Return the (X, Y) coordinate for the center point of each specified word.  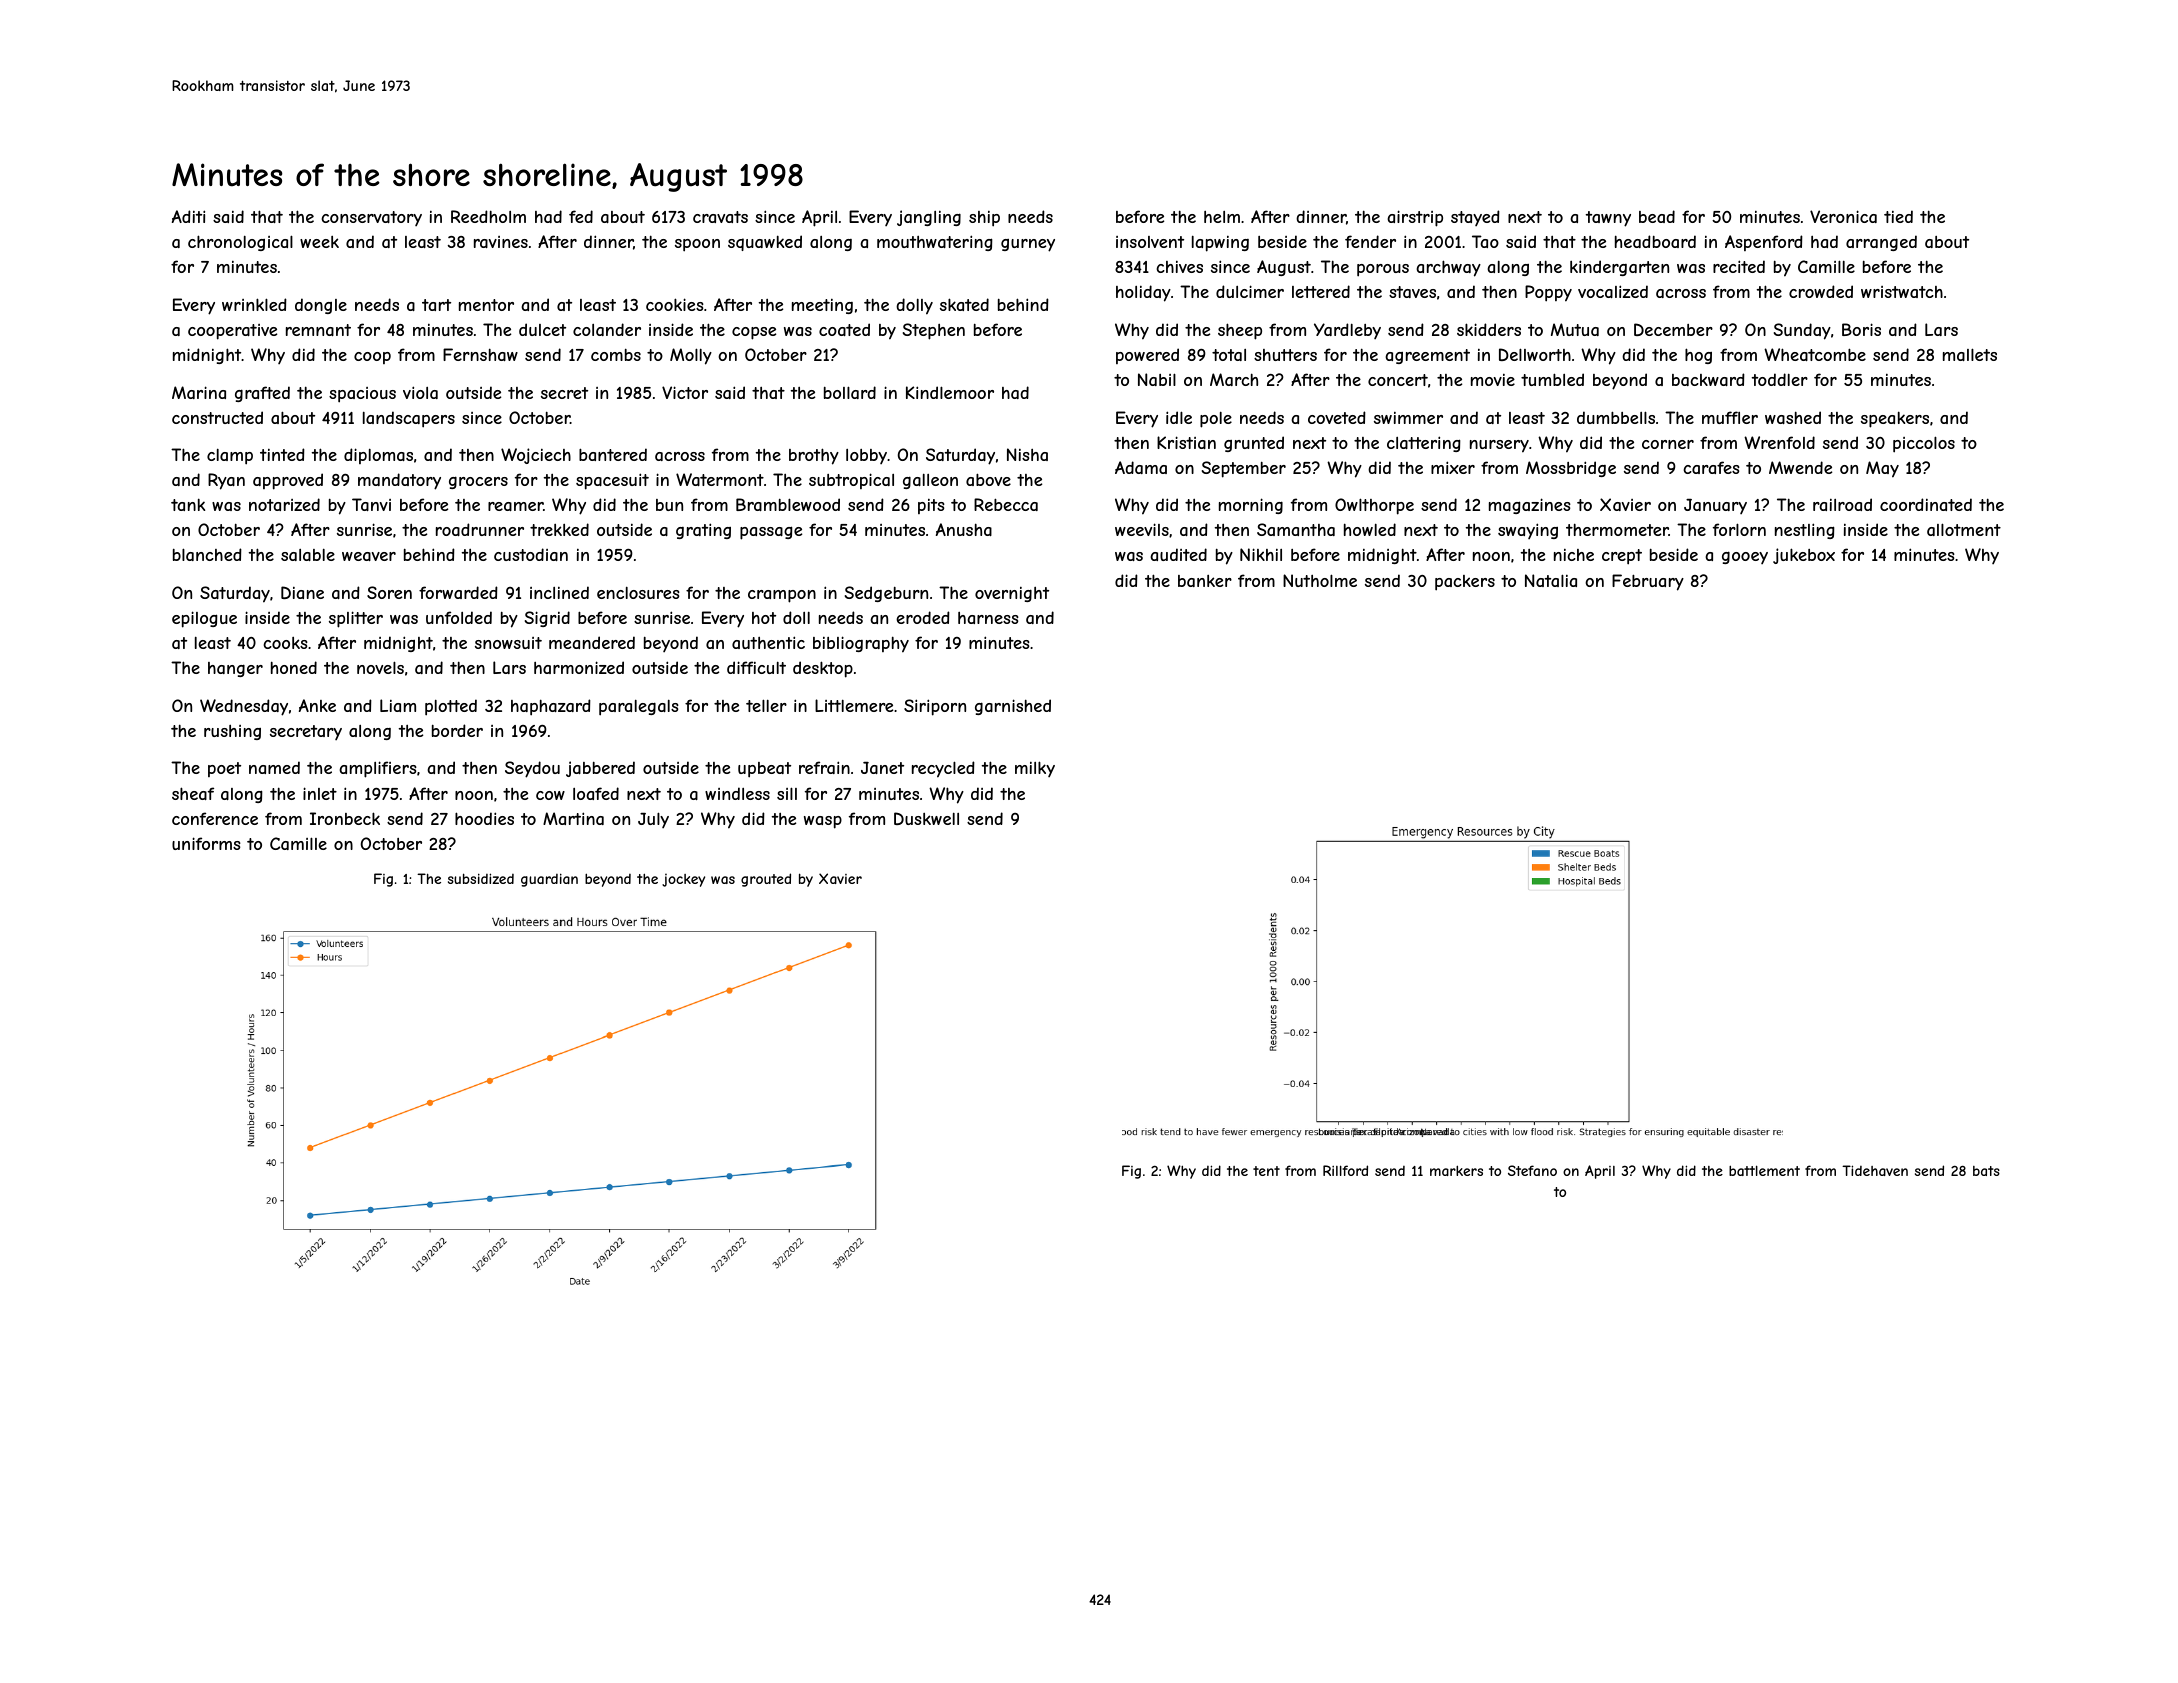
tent (1266, 1171)
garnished (1013, 707)
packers (1465, 583)
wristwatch (1902, 292)
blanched (207, 554)
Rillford (1345, 1170)
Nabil (1157, 379)
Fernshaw (480, 354)
